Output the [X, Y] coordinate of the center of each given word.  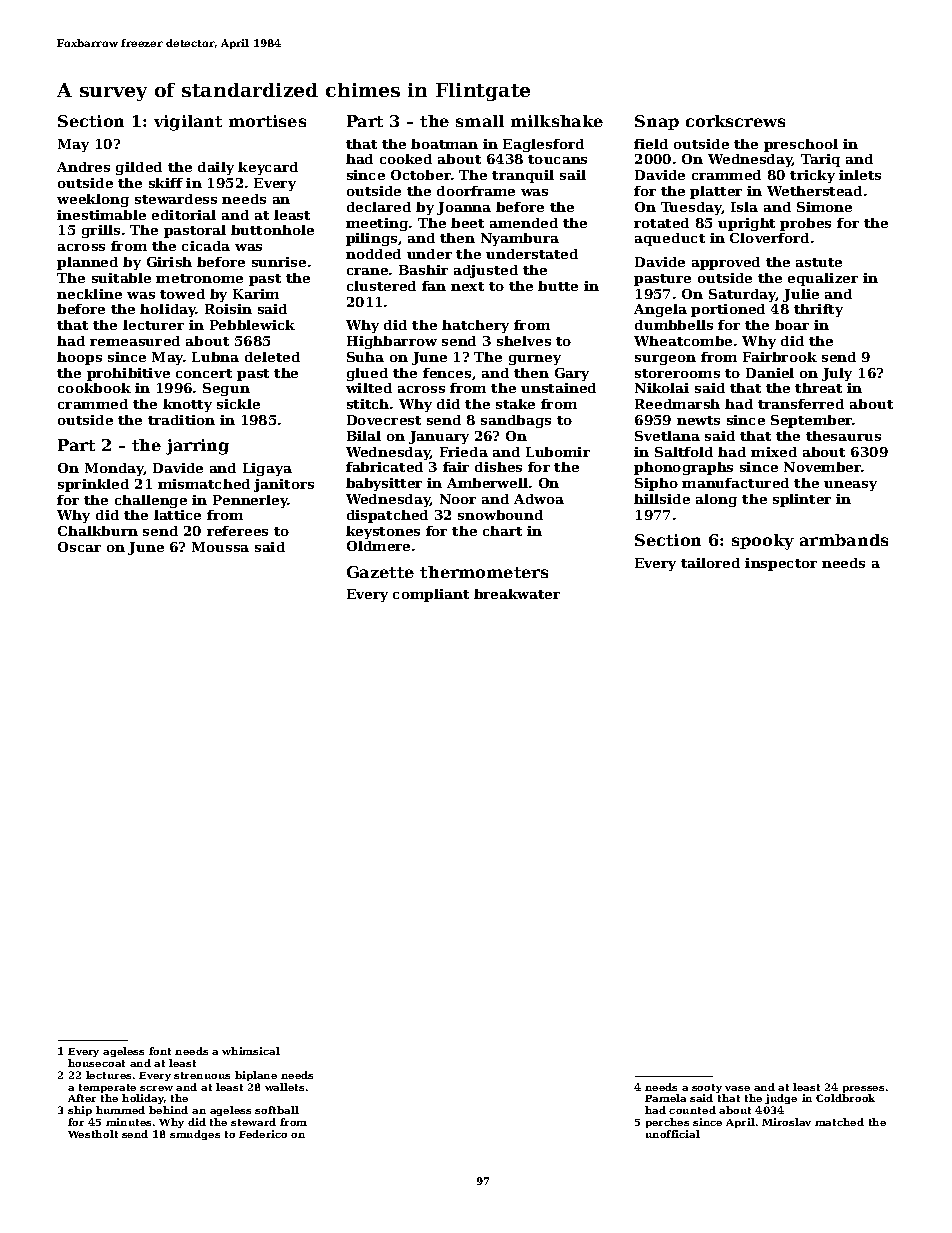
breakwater [517, 594]
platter [716, 192]
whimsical [251, 1051]
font [160, 1051]
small [480, 121]
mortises [267, 121]
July [837, 374]
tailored [710, 563]
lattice [177, 515]
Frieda [464, 452]
